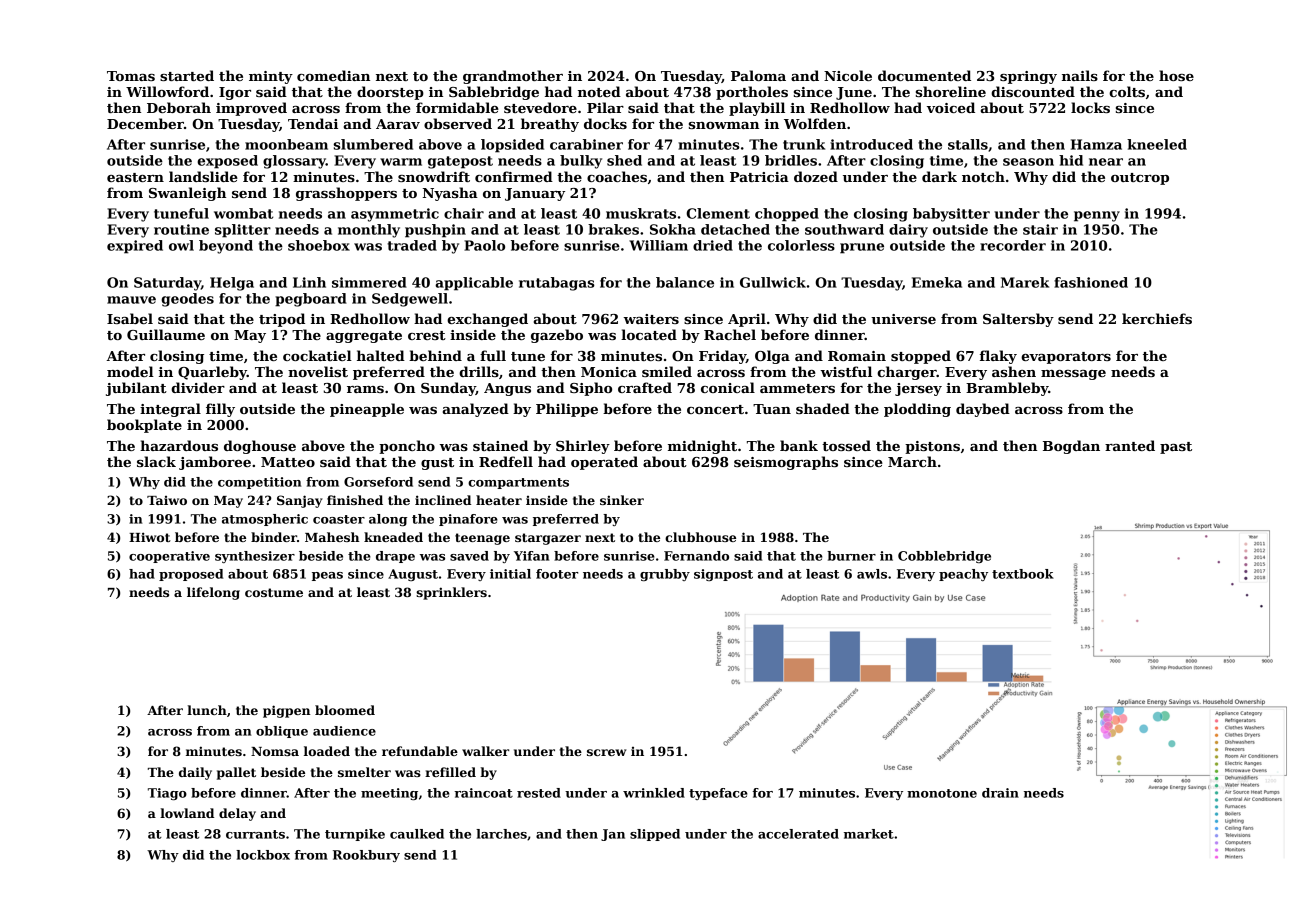  Describe the element at coordinates (187, 75) in the screenshot. I see `started` at that location.
